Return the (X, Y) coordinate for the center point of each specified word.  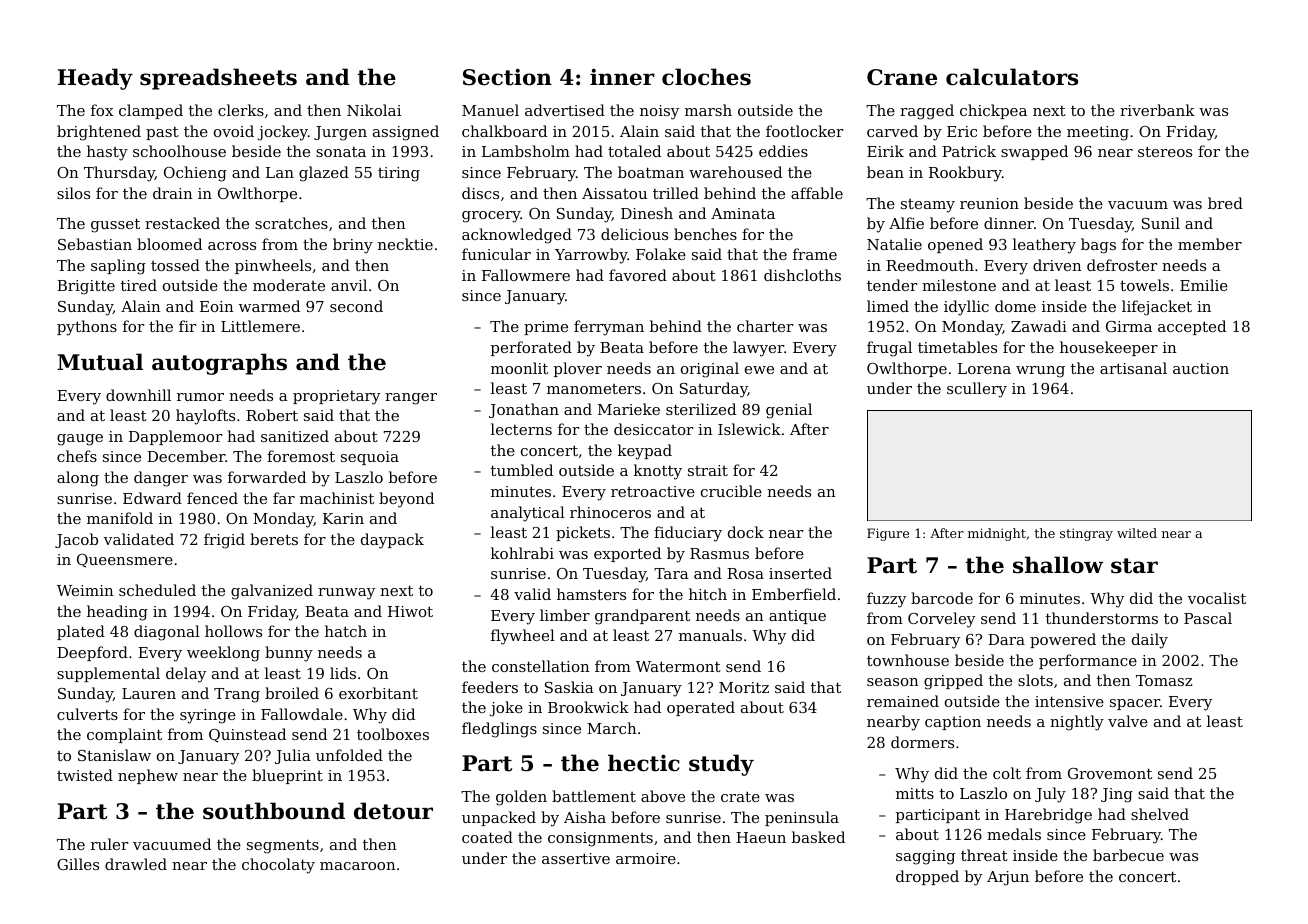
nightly (1077, 723)
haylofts (205, 417)
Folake (661, 254)
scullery (977, 390)
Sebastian (95, 244)
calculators (1012, 77)
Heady (95, 79)
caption (953, 723)
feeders (490, 687)
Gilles (78, 864)
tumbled (522, 470)
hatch (346, 631)
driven (1057, 265)
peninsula (802, 818)
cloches (706, 77)
